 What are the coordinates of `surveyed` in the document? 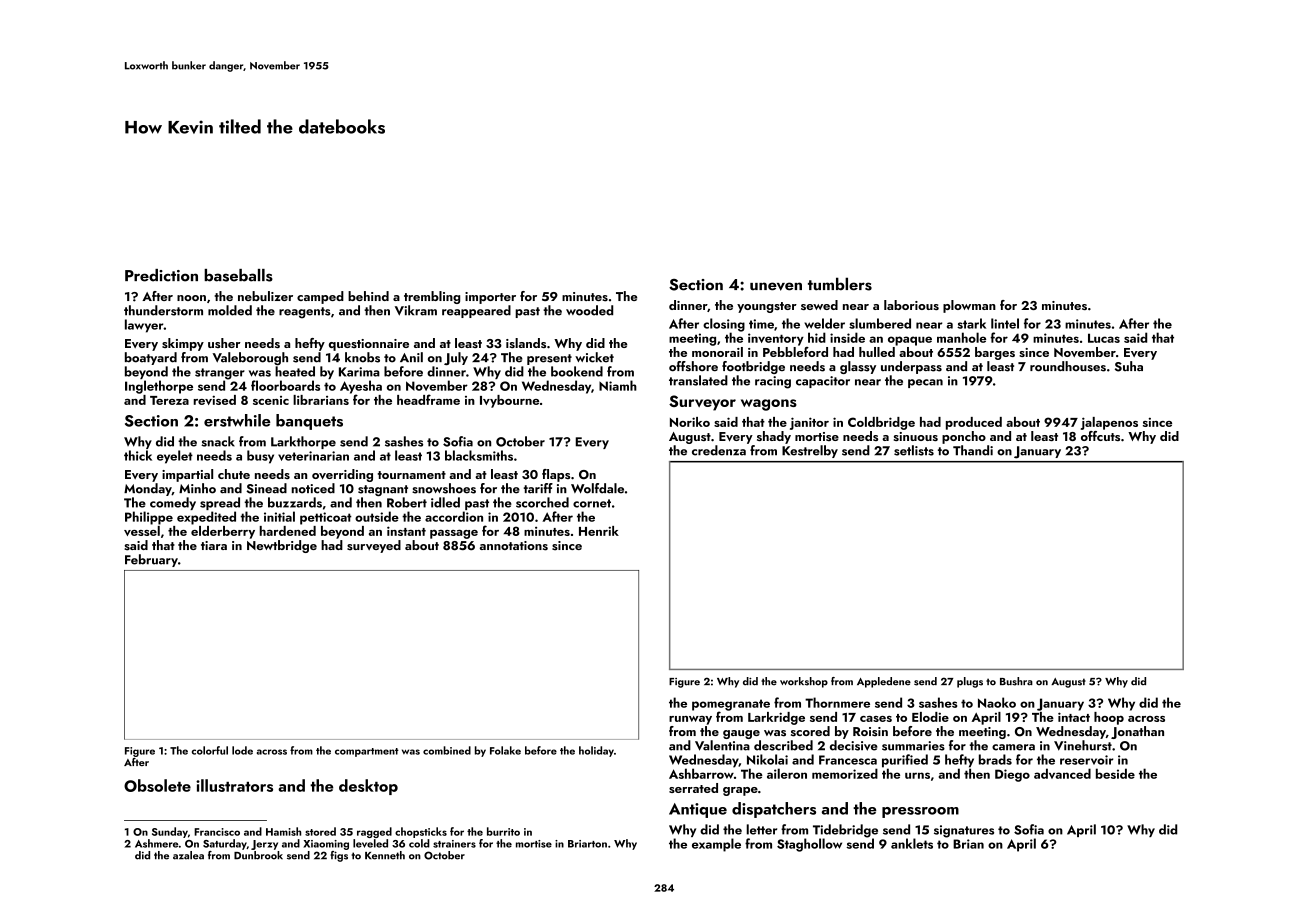 It's located at (374, 546).
